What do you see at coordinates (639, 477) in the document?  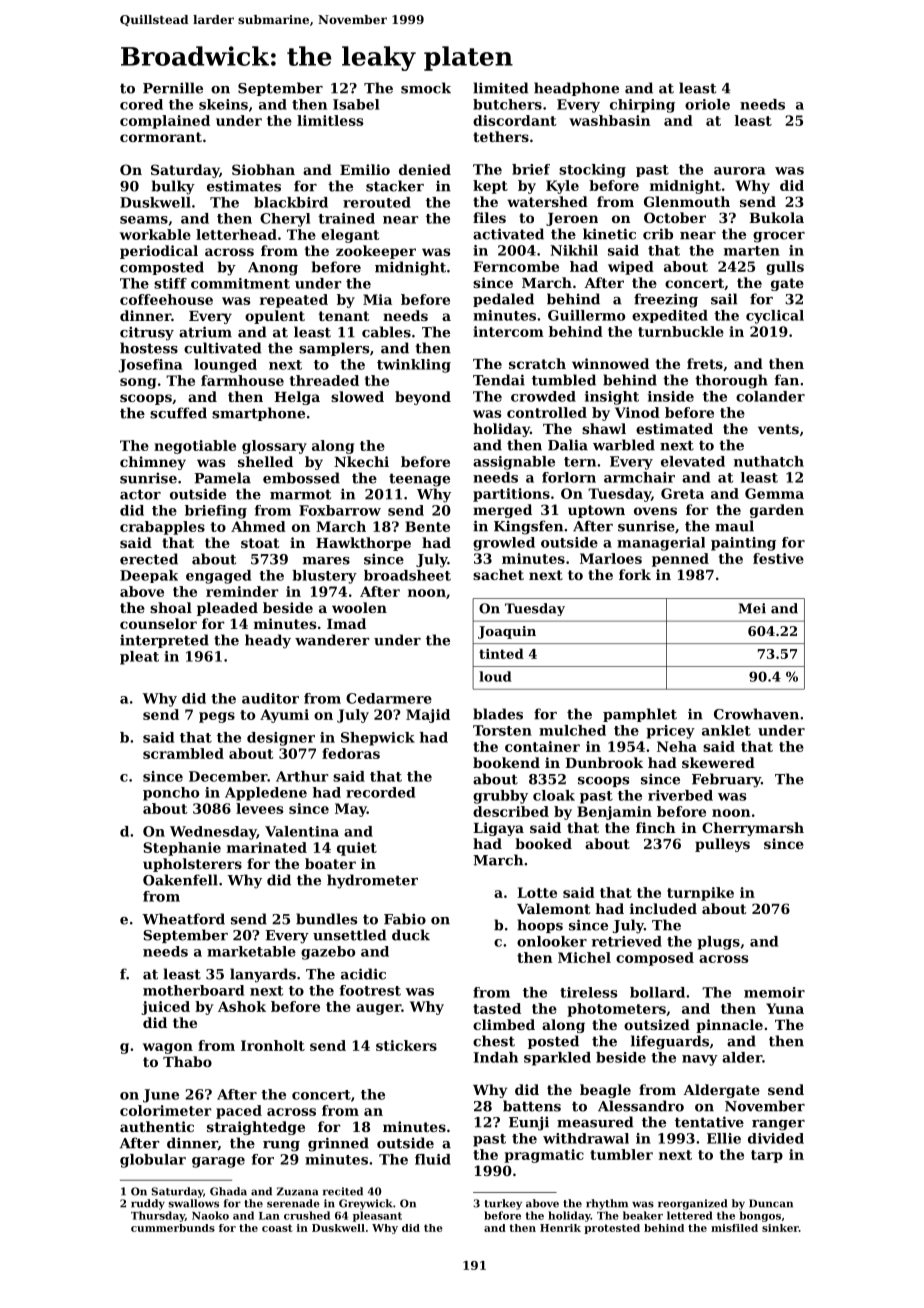 I see `armchair` at bounding box center [639, 477].
